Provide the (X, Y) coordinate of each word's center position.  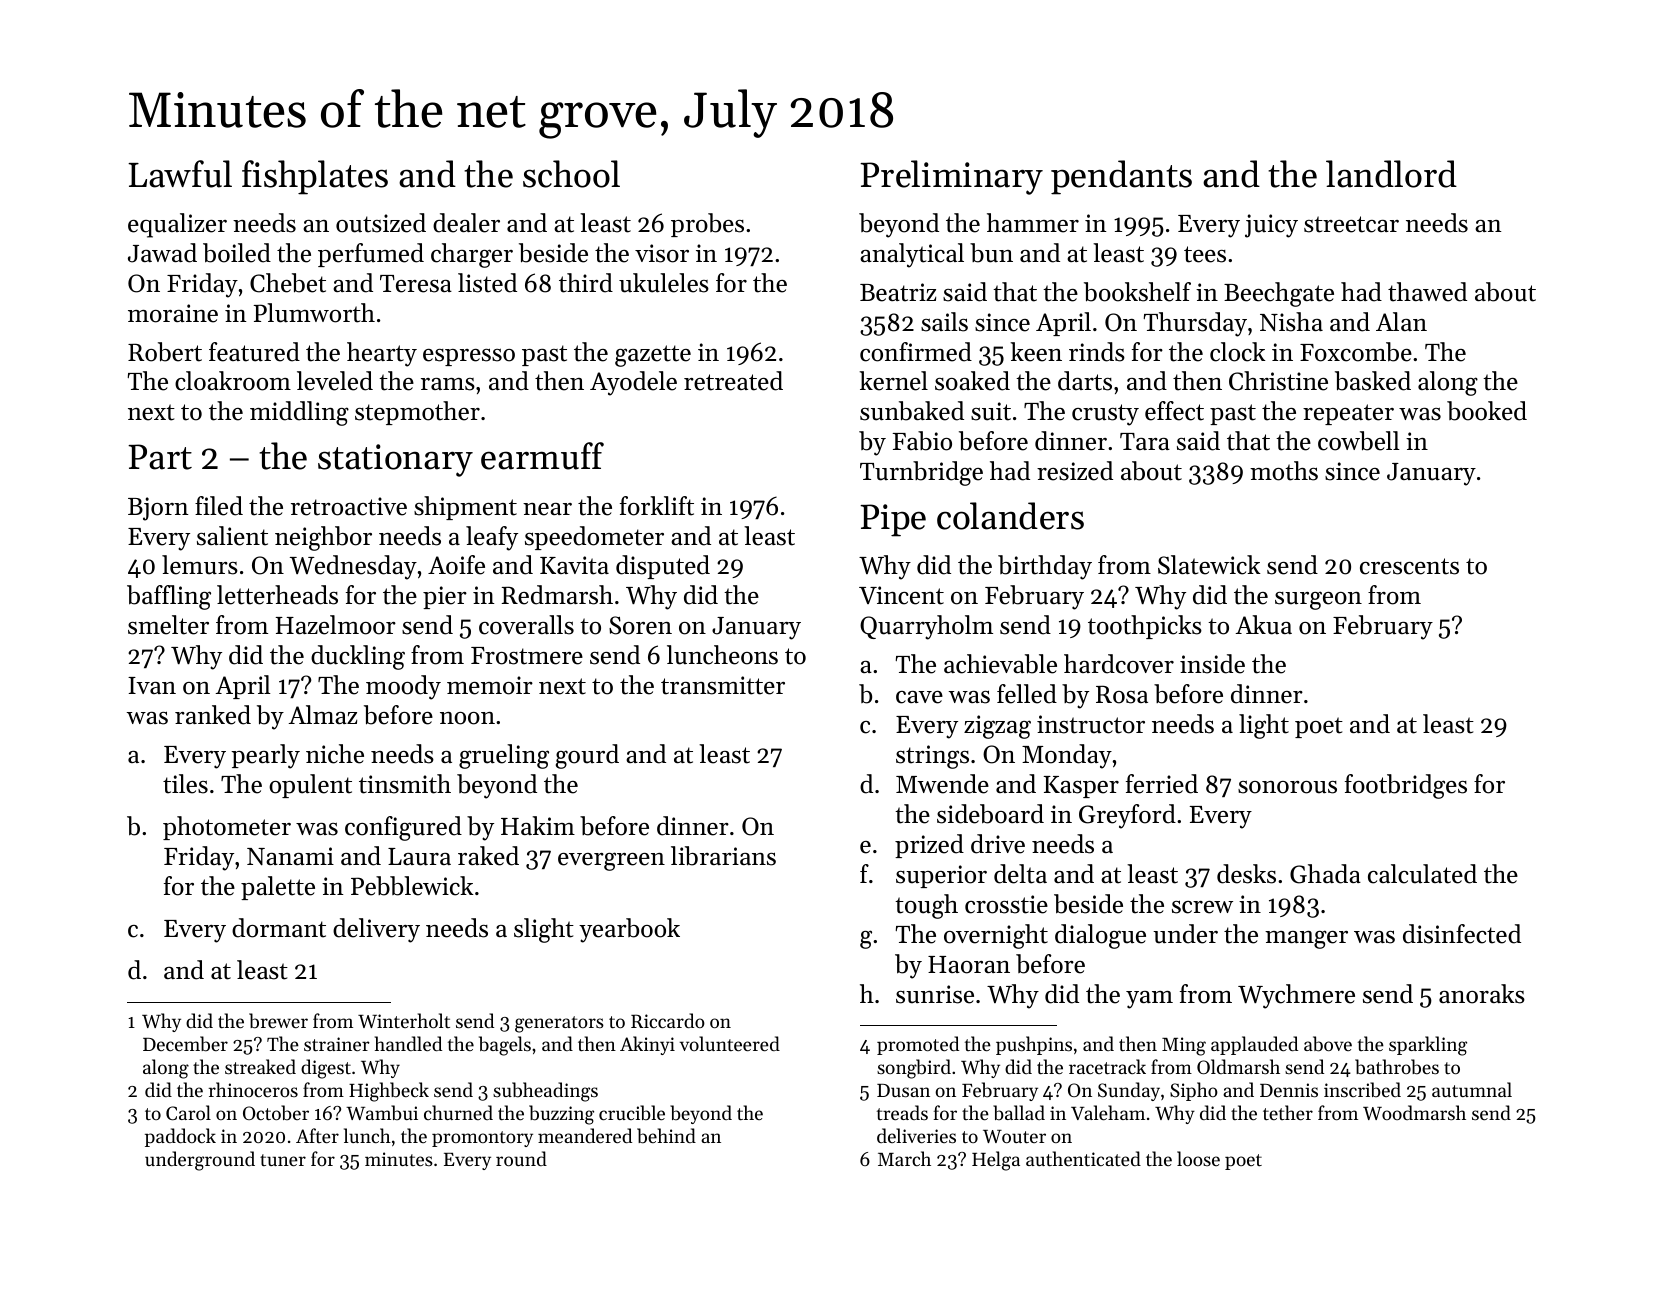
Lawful (180, 174)
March (904, 1158)
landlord (1391, 174)
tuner (283, 1160)
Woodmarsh (1414, 1112)
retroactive (349, 506)
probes (707, 225)
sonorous (1287, 787)
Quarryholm (926, 627)
